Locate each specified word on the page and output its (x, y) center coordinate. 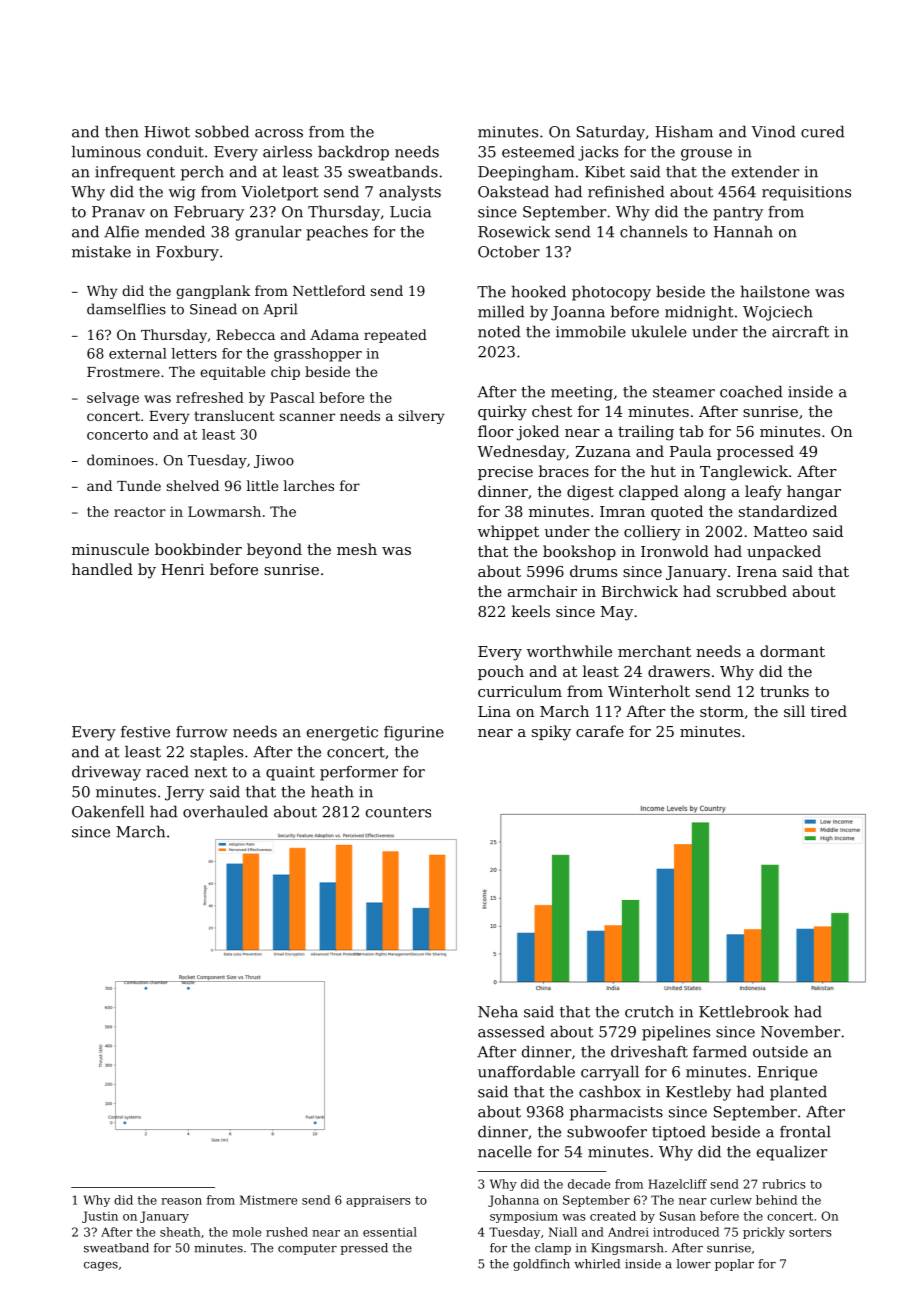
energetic (342, 733)
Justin (100, 1217)
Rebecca (245, 334)
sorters (810, 1232)
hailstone (775, 291)
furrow (202, 732)
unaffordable (526, 1071)
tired (829, 711)
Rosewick (514, 231)
